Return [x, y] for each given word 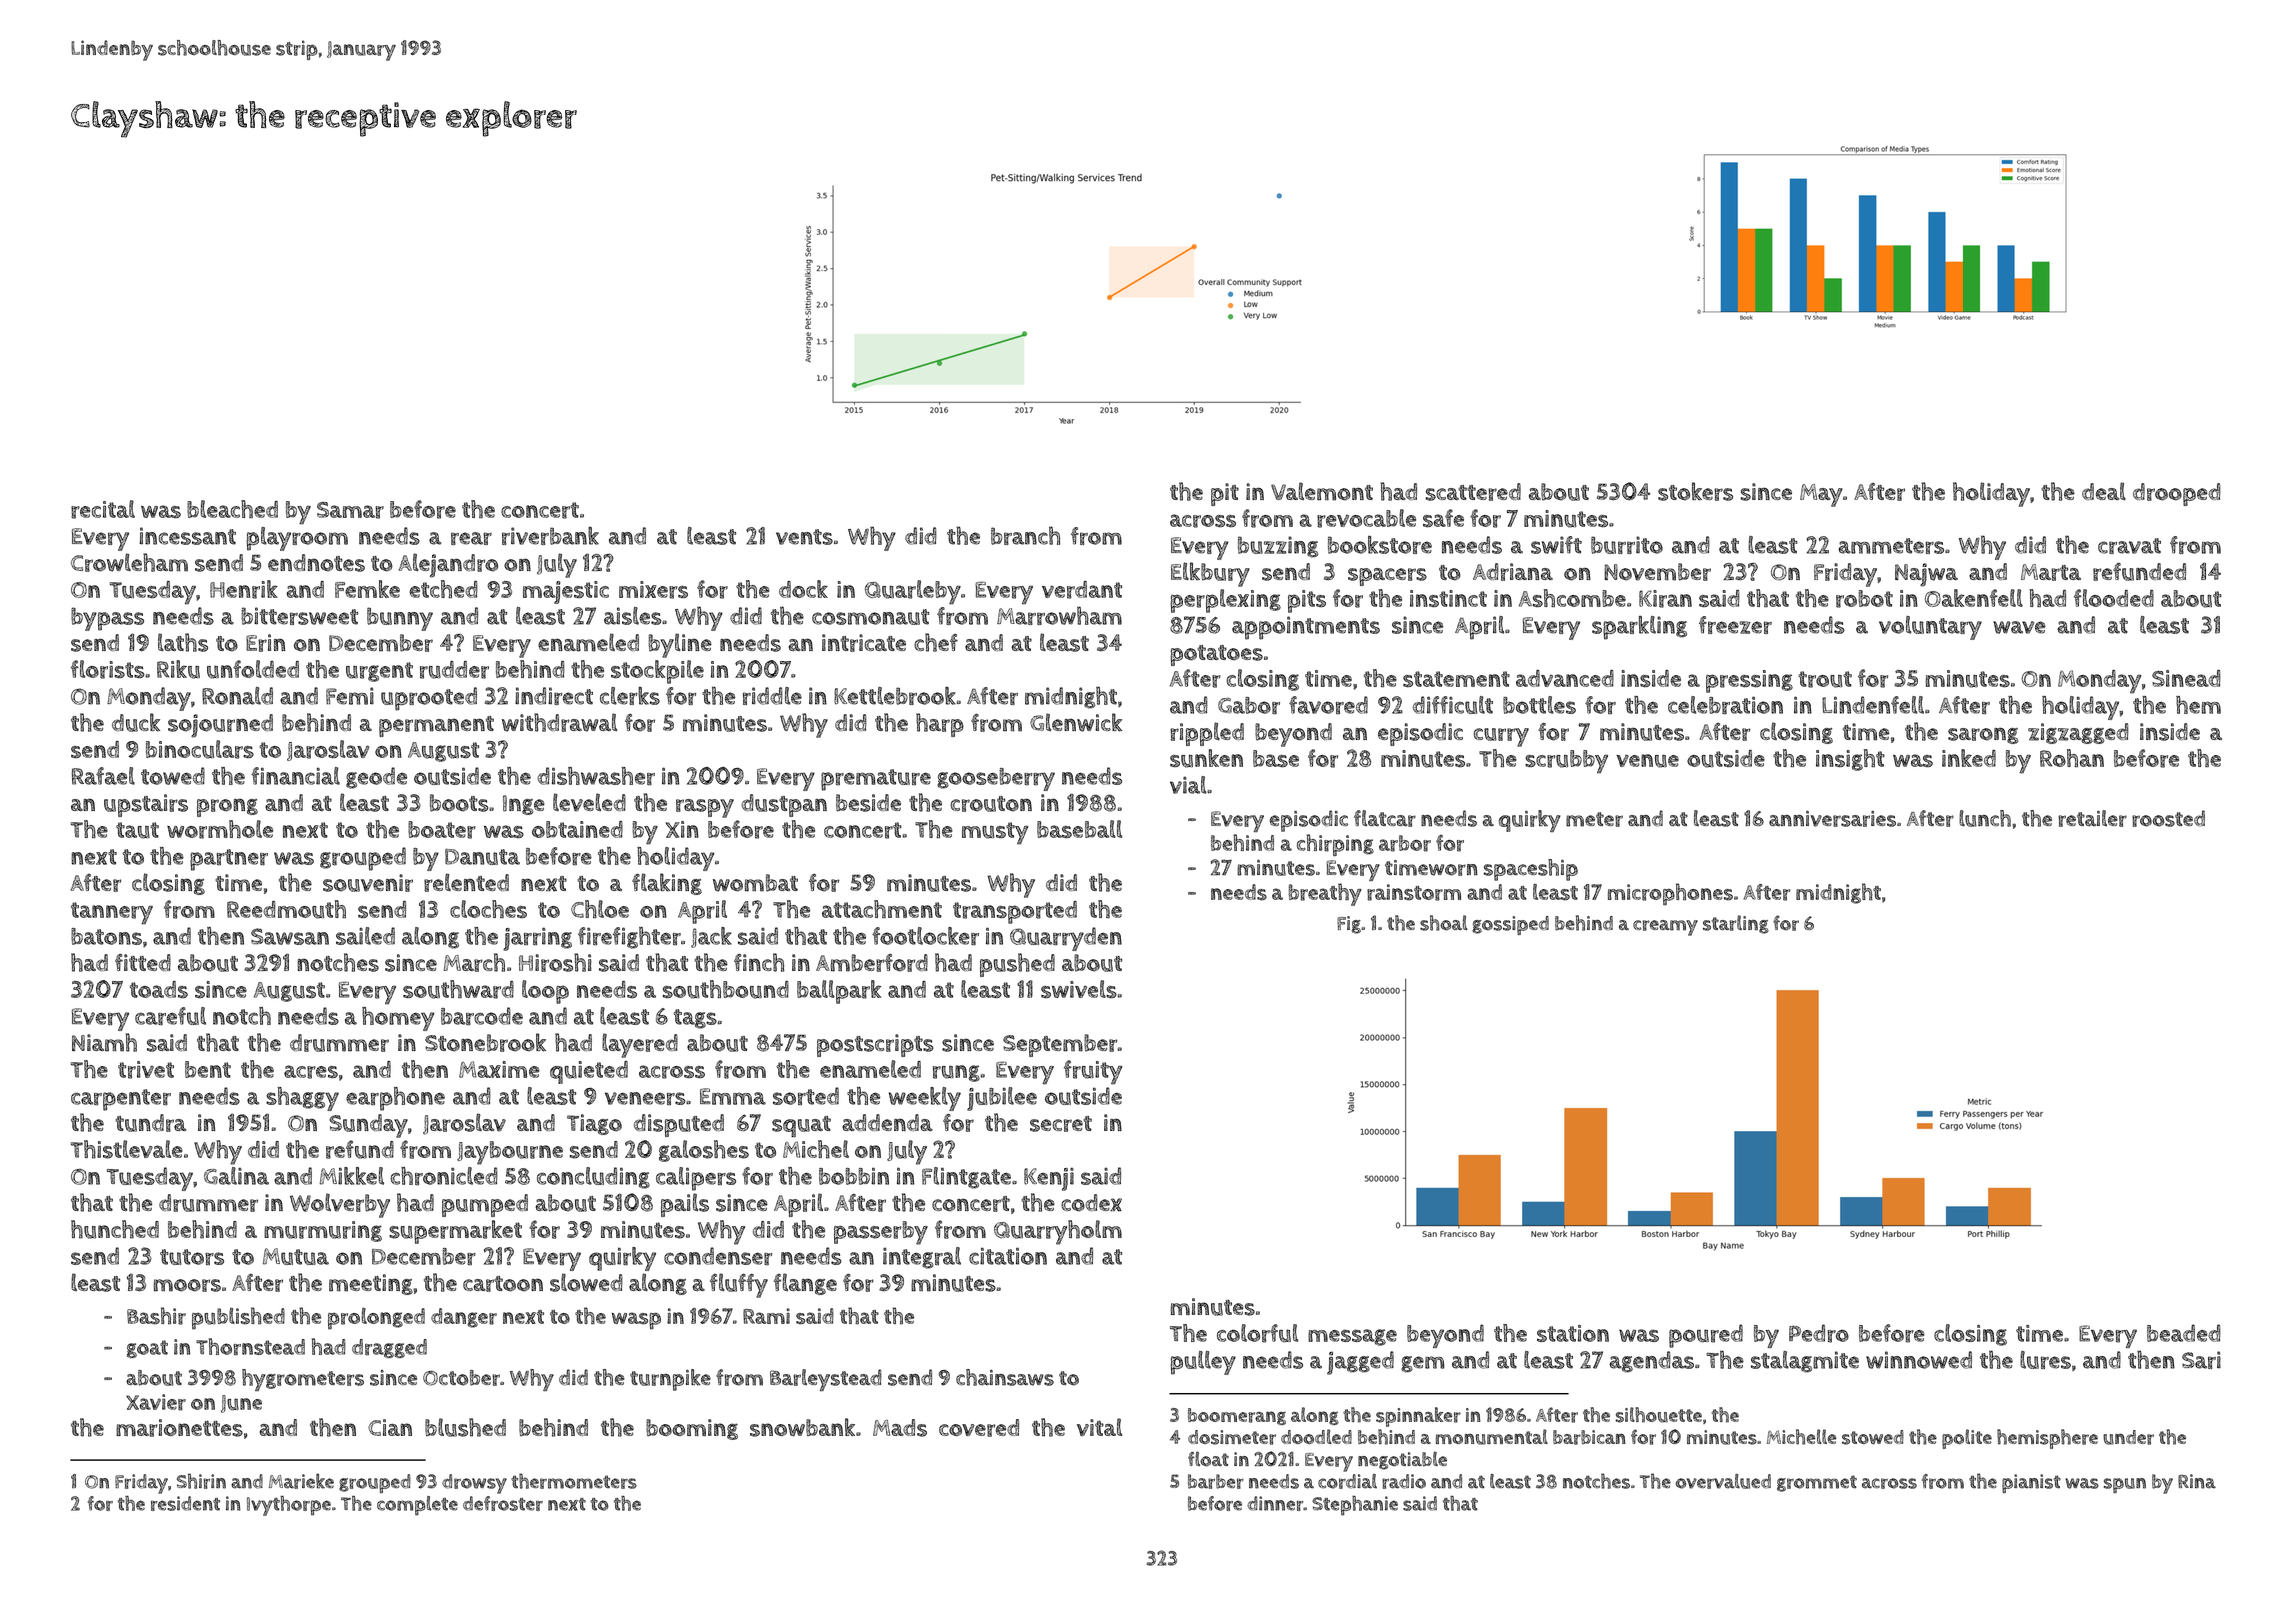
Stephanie [1355, 1506]
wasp [636, 1321]
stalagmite [1805, 1362]
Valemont [1322, 491]
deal [2104, 491]
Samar [350, 510]
